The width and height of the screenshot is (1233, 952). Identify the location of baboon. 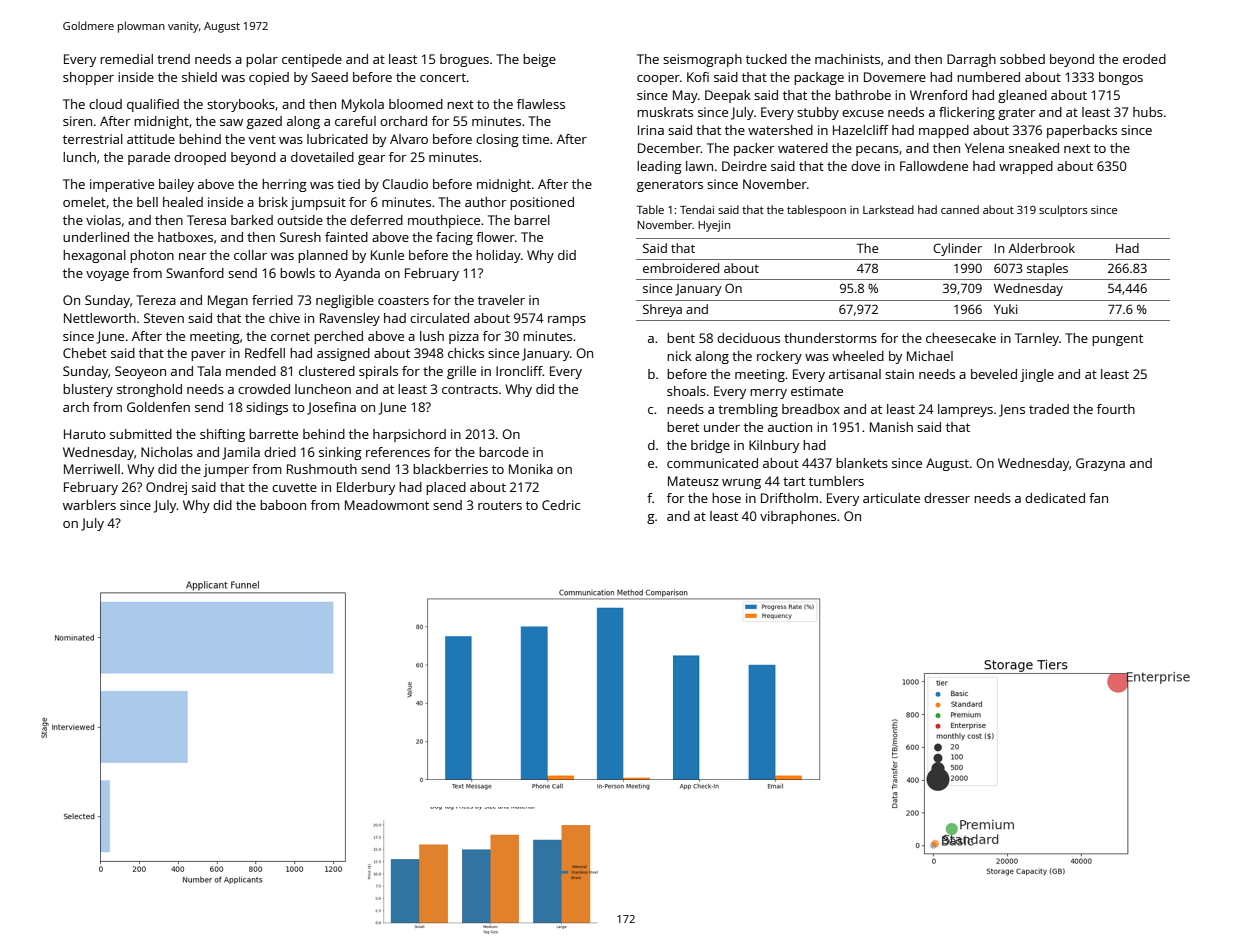
(283, 505).
